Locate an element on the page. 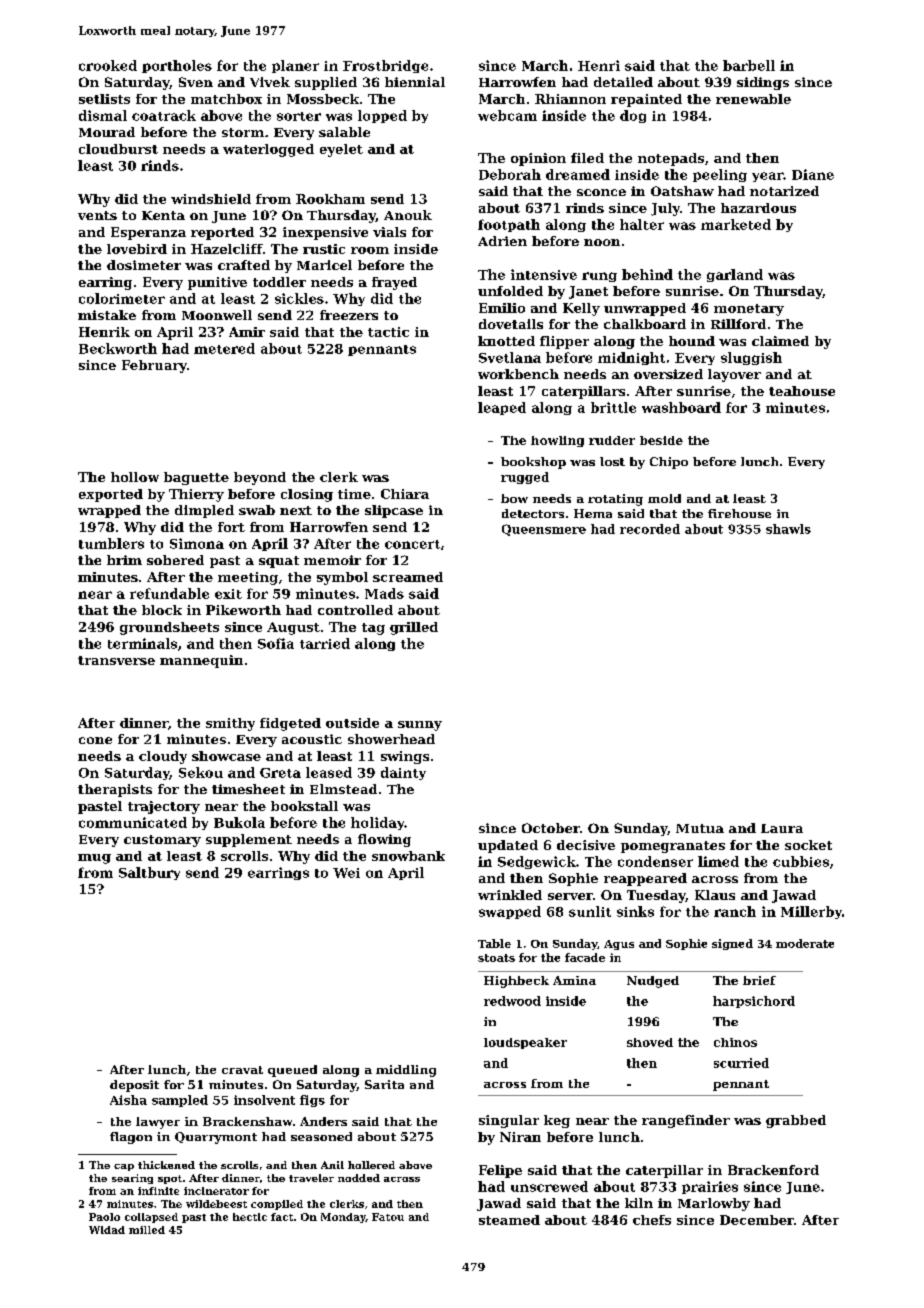 Image resolution: width=924 pixels, height=1308 pixels. Frostbridge is located at coordinates (385, 66).
